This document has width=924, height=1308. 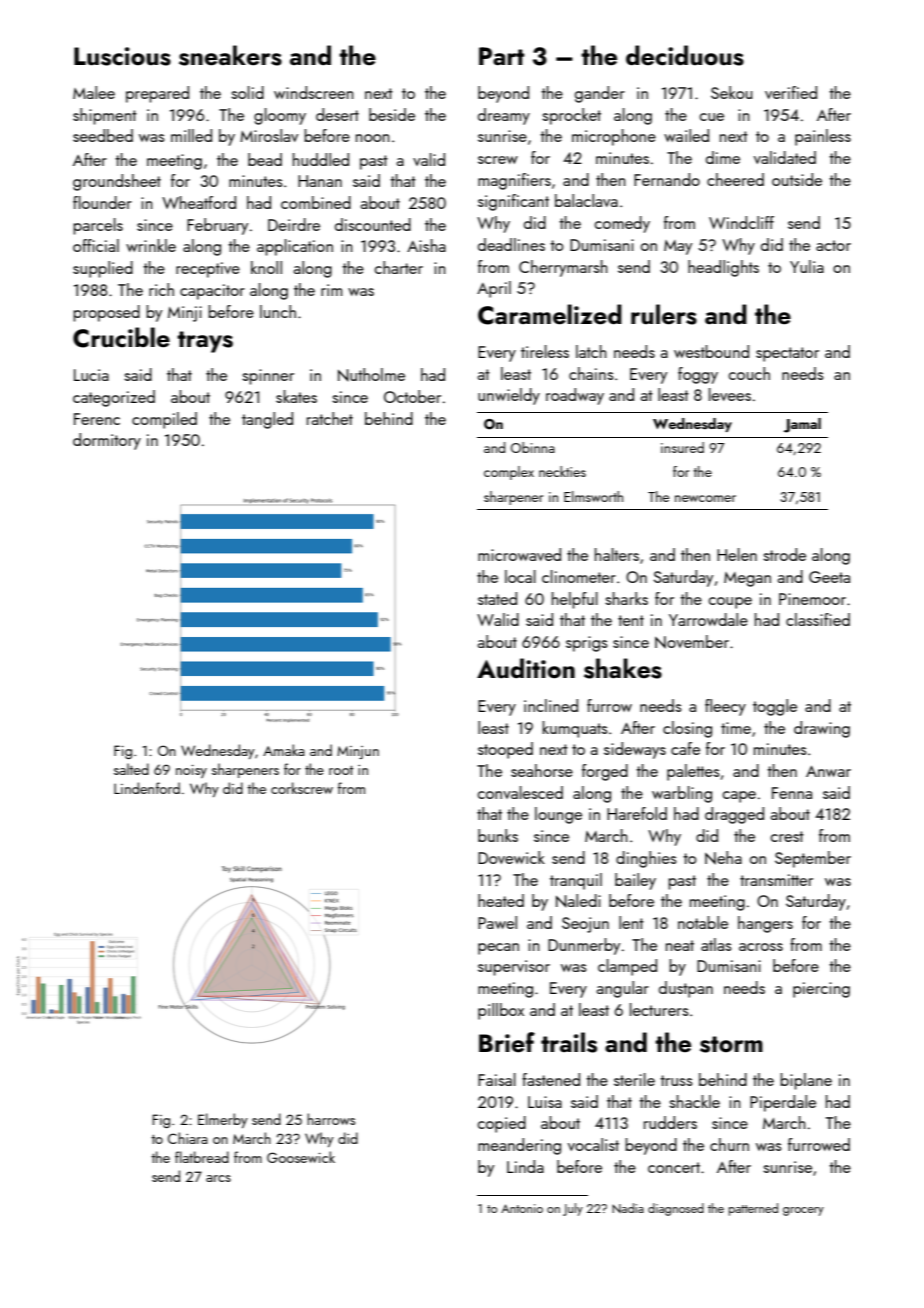 I want to click on transmitter, so click(x=776, y=880).
